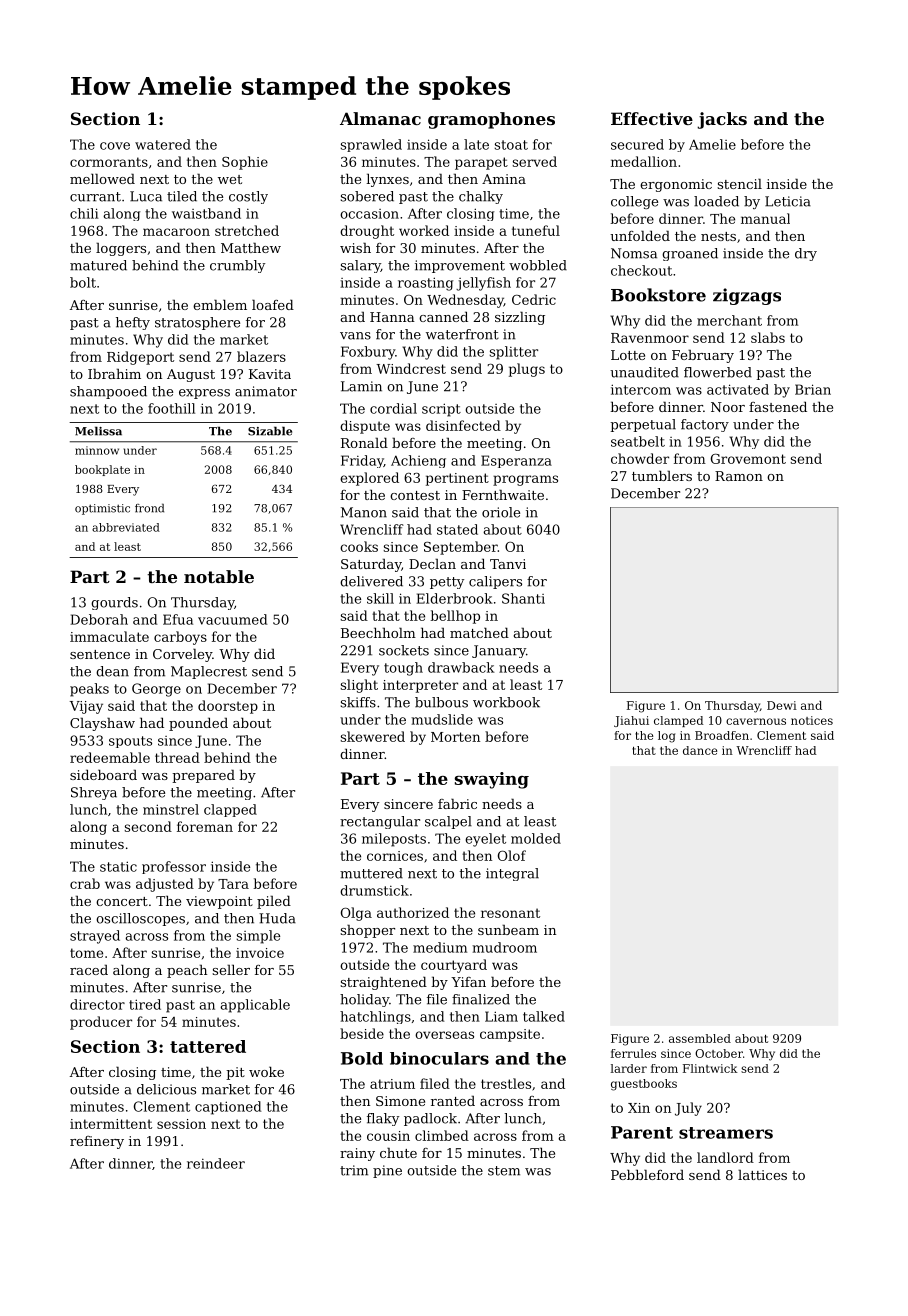 The width and height of the image is (908, 1316). I want to click on skewered, so click(372, 736).
